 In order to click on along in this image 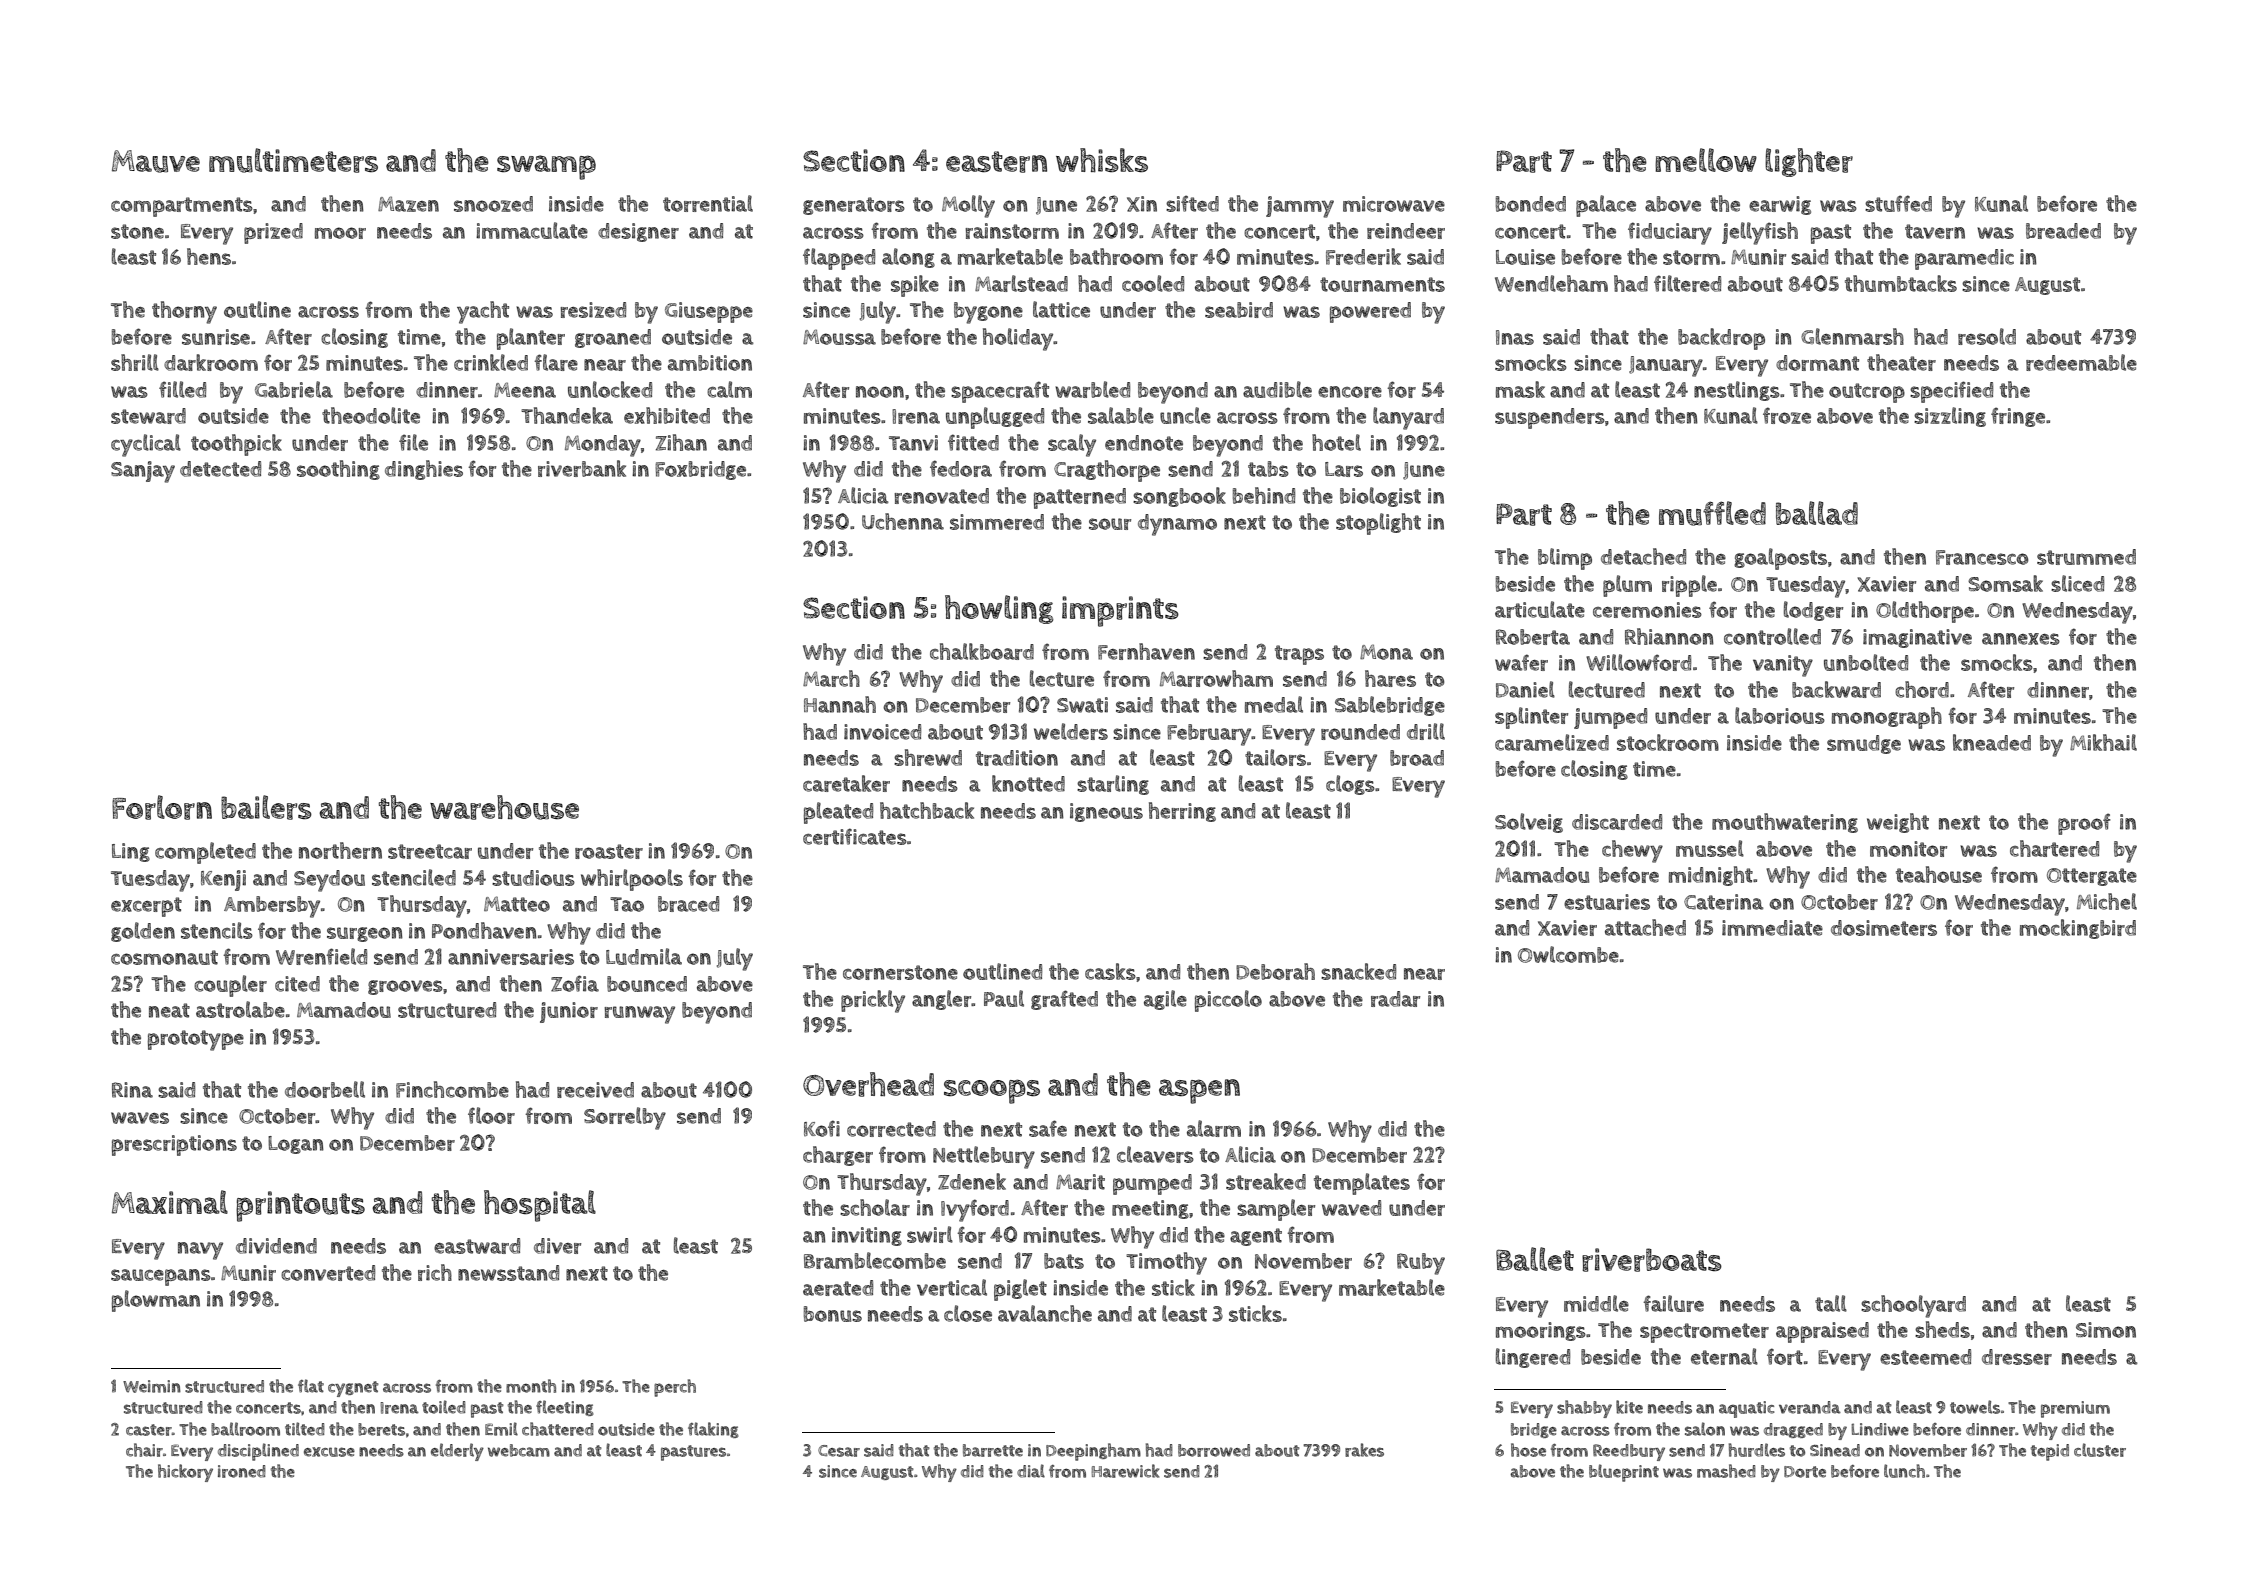, I will do `click(908, 258)`.
